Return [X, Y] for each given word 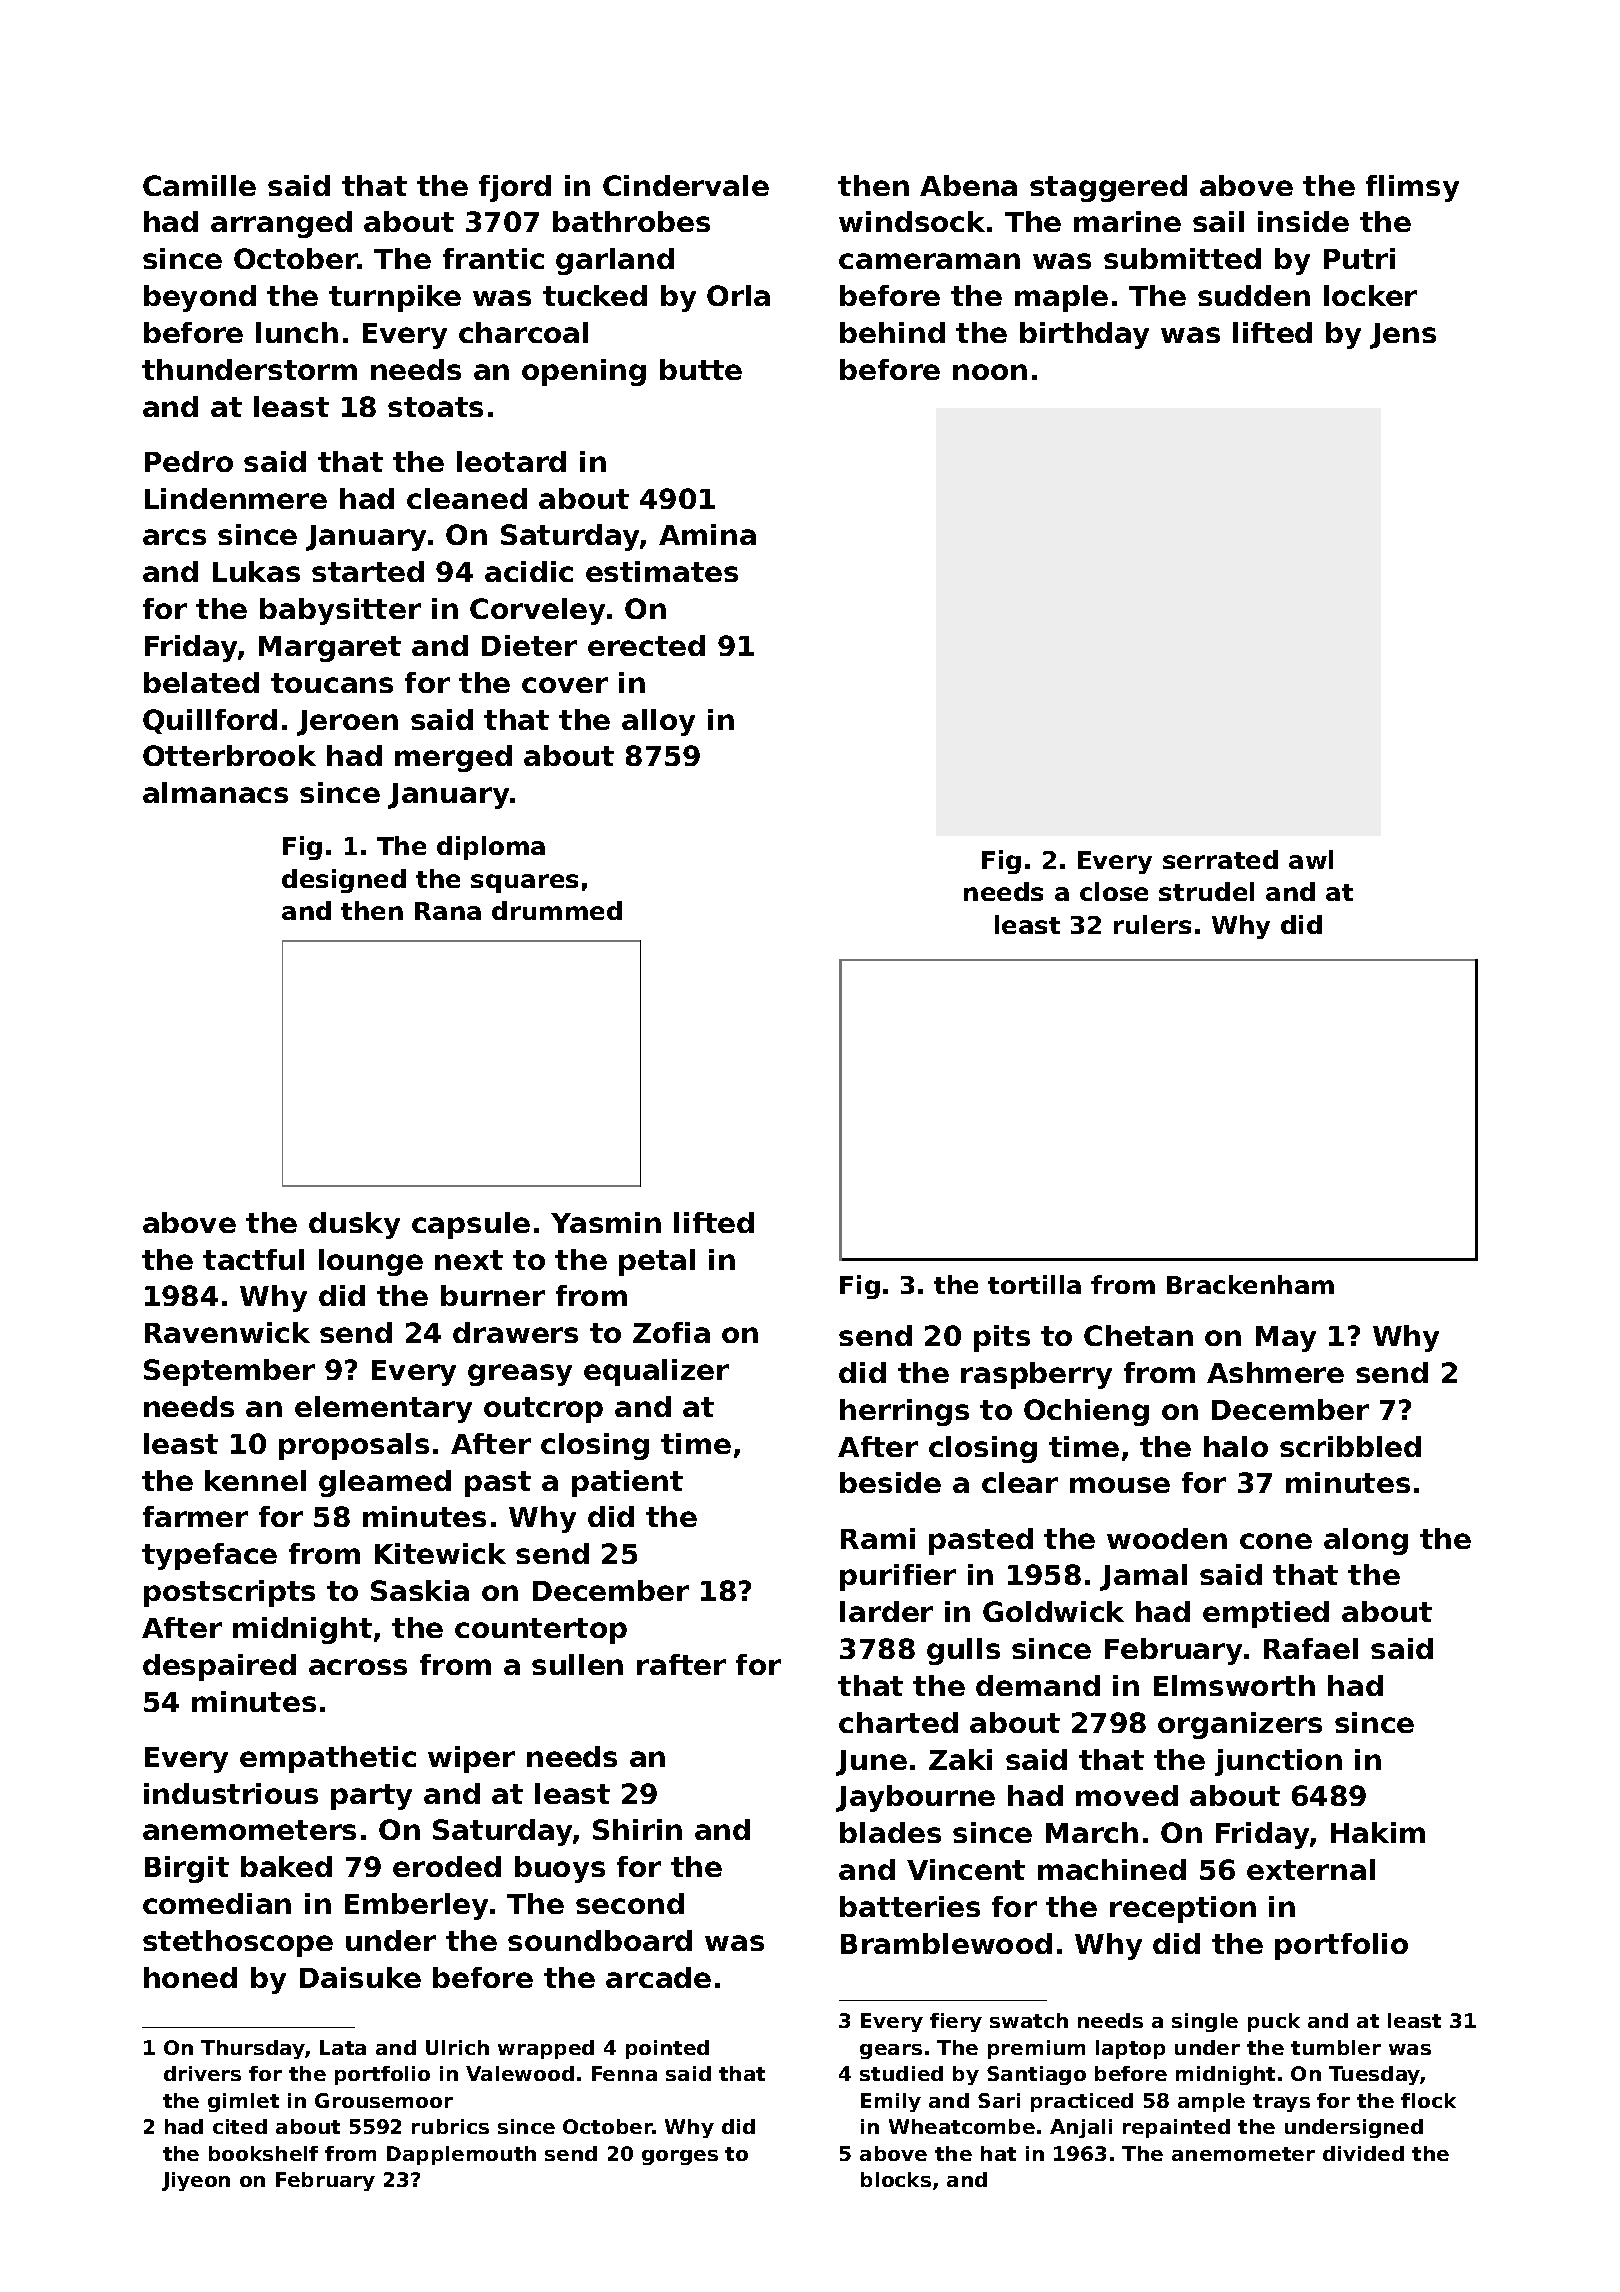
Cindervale [686, 185]
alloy [658, 722]
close [1114, 891]
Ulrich [457, 2047]
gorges [680, 2157]
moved [1127, 1795]
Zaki [960, 1759]
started [368, 571]
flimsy [1412, 188]
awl [1311, 859]
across [358, 1667]
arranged [281, 224]
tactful [253, 1259]
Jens [1403, 336]
